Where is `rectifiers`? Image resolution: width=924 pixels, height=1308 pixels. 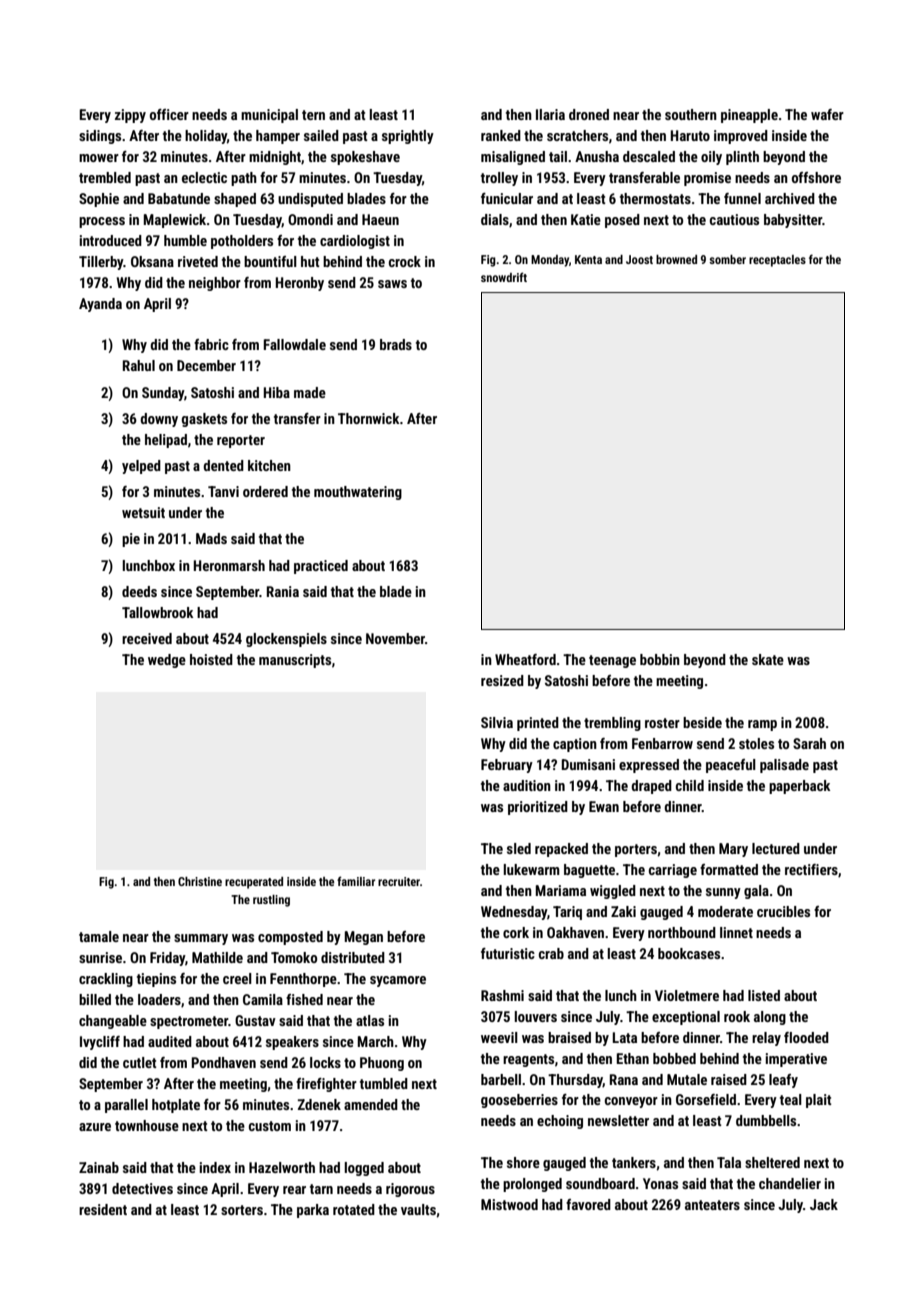 rectifiers is located at coordinates (811, 869).
